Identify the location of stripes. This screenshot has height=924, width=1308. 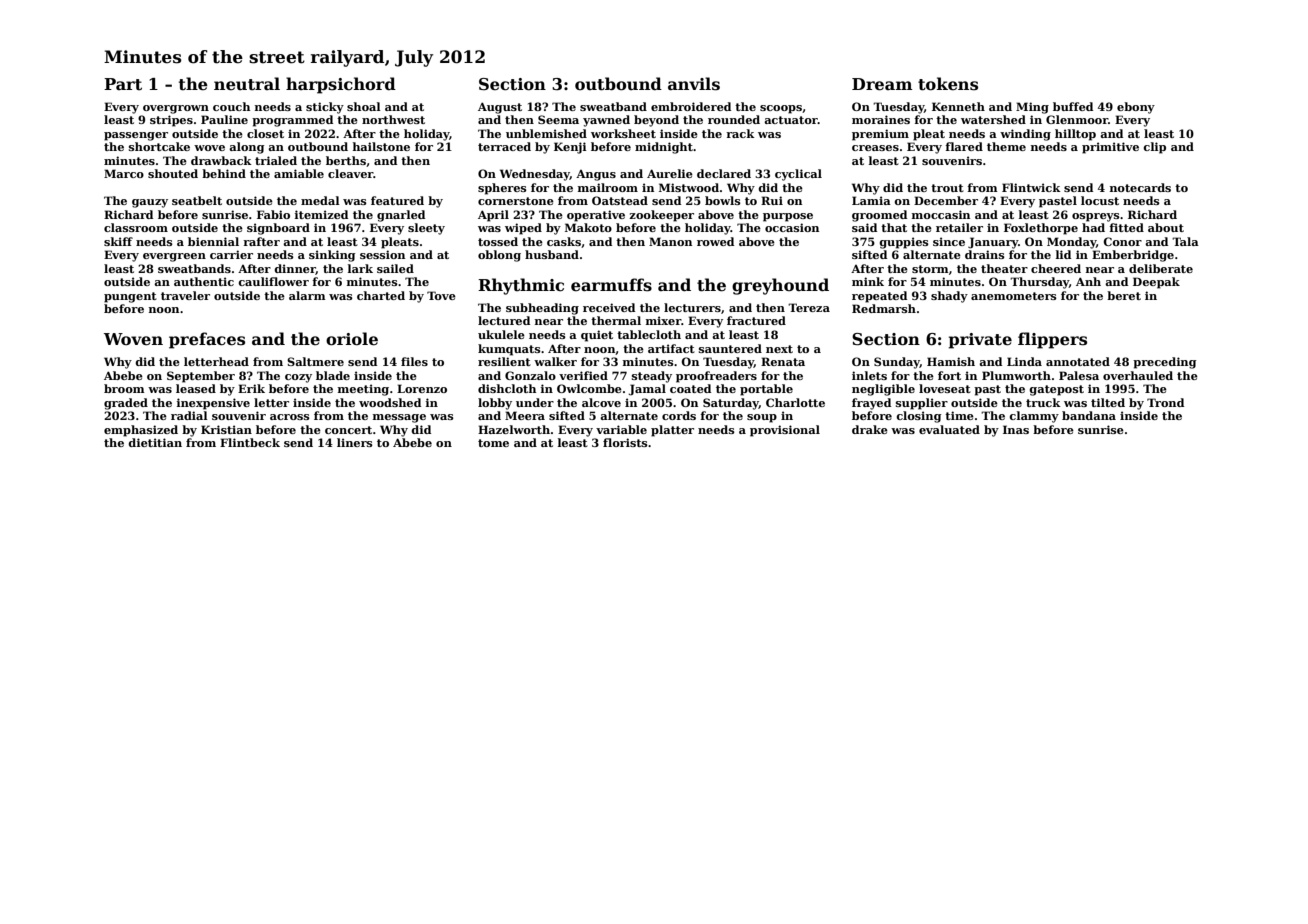
(171, 121).
